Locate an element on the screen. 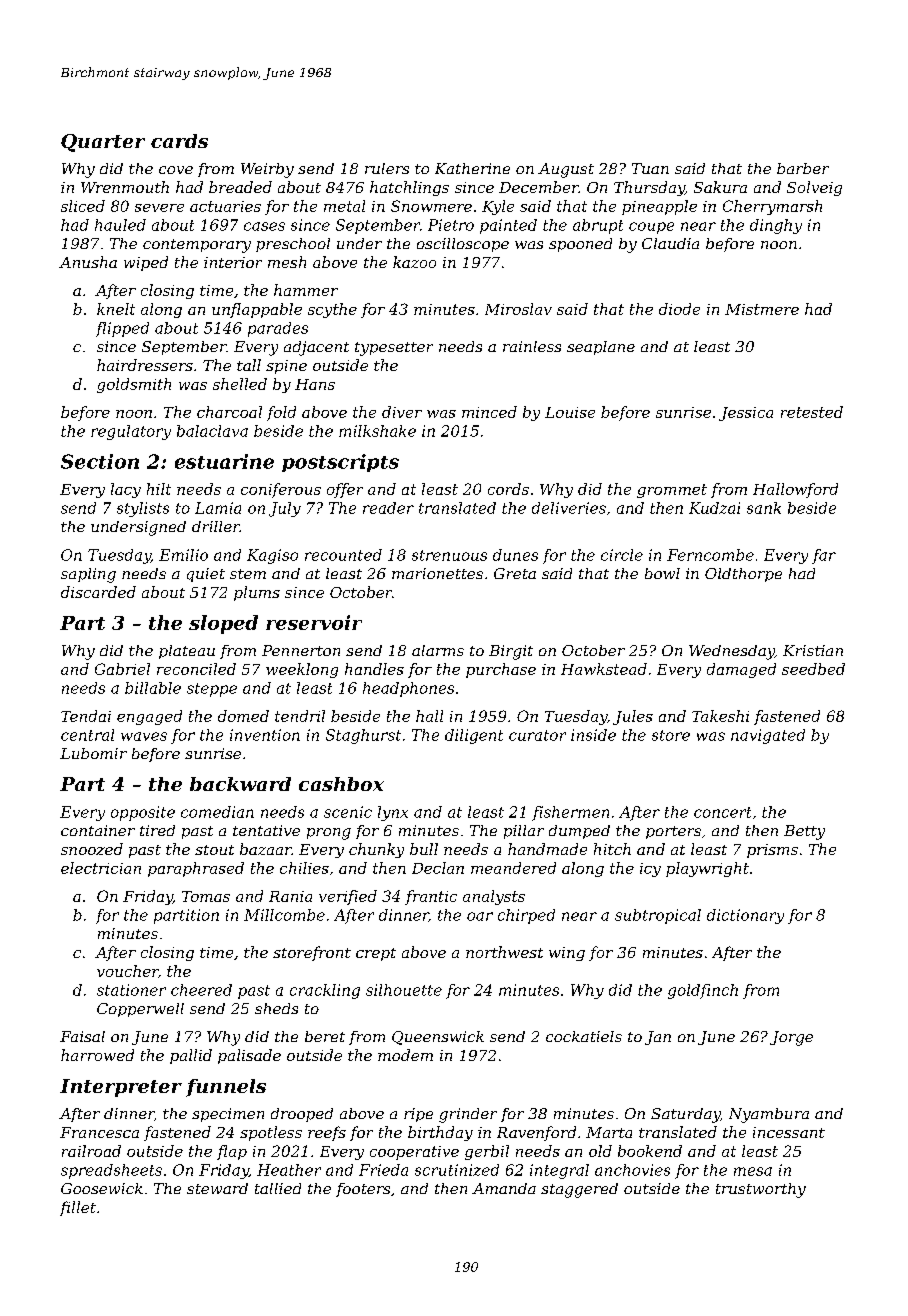  meandered is located at coordinates (513, 868).
